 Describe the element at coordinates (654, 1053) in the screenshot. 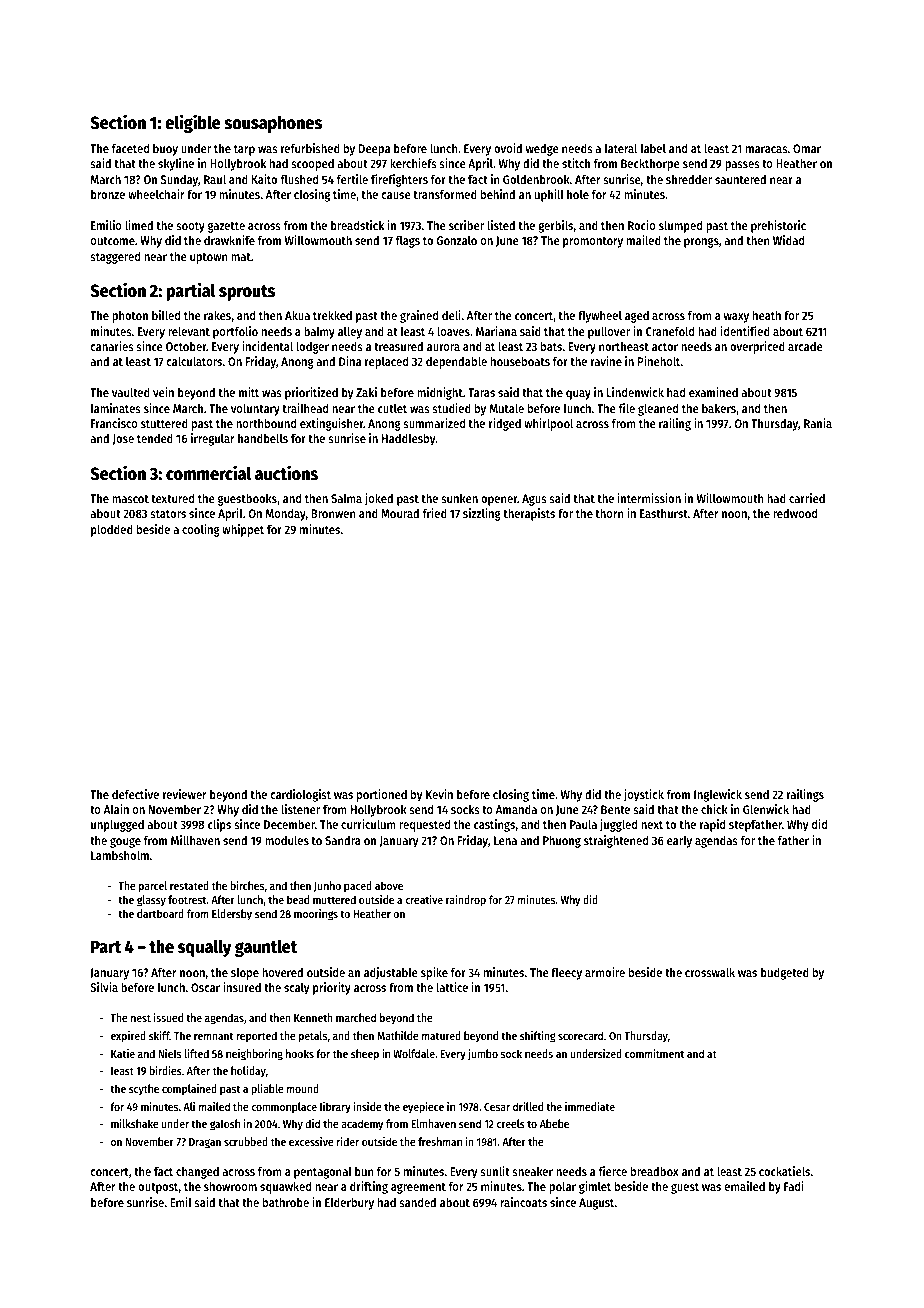

I see `commitment` at that location.
